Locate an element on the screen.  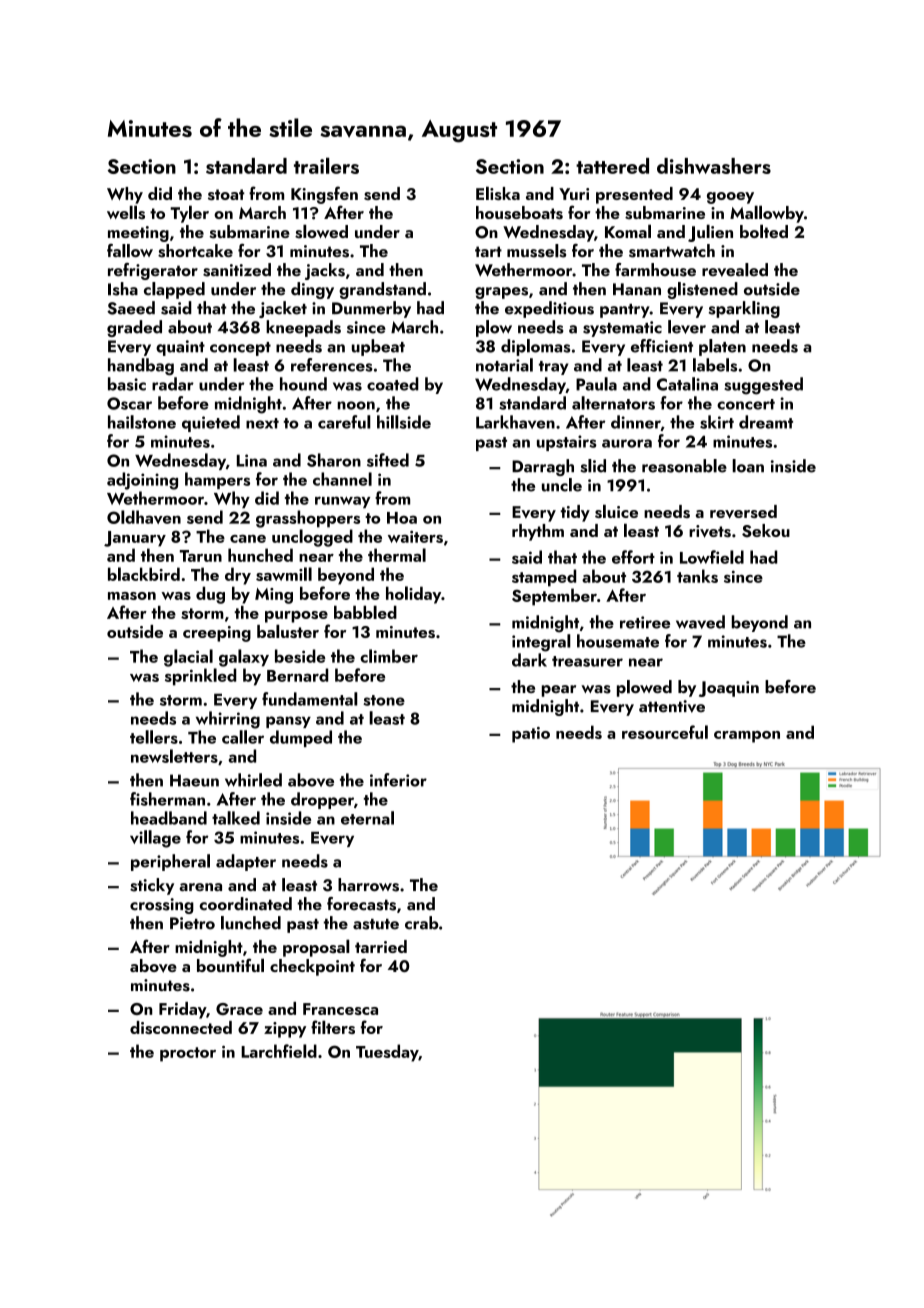
Eliska is located at coordinates (498, 193).
